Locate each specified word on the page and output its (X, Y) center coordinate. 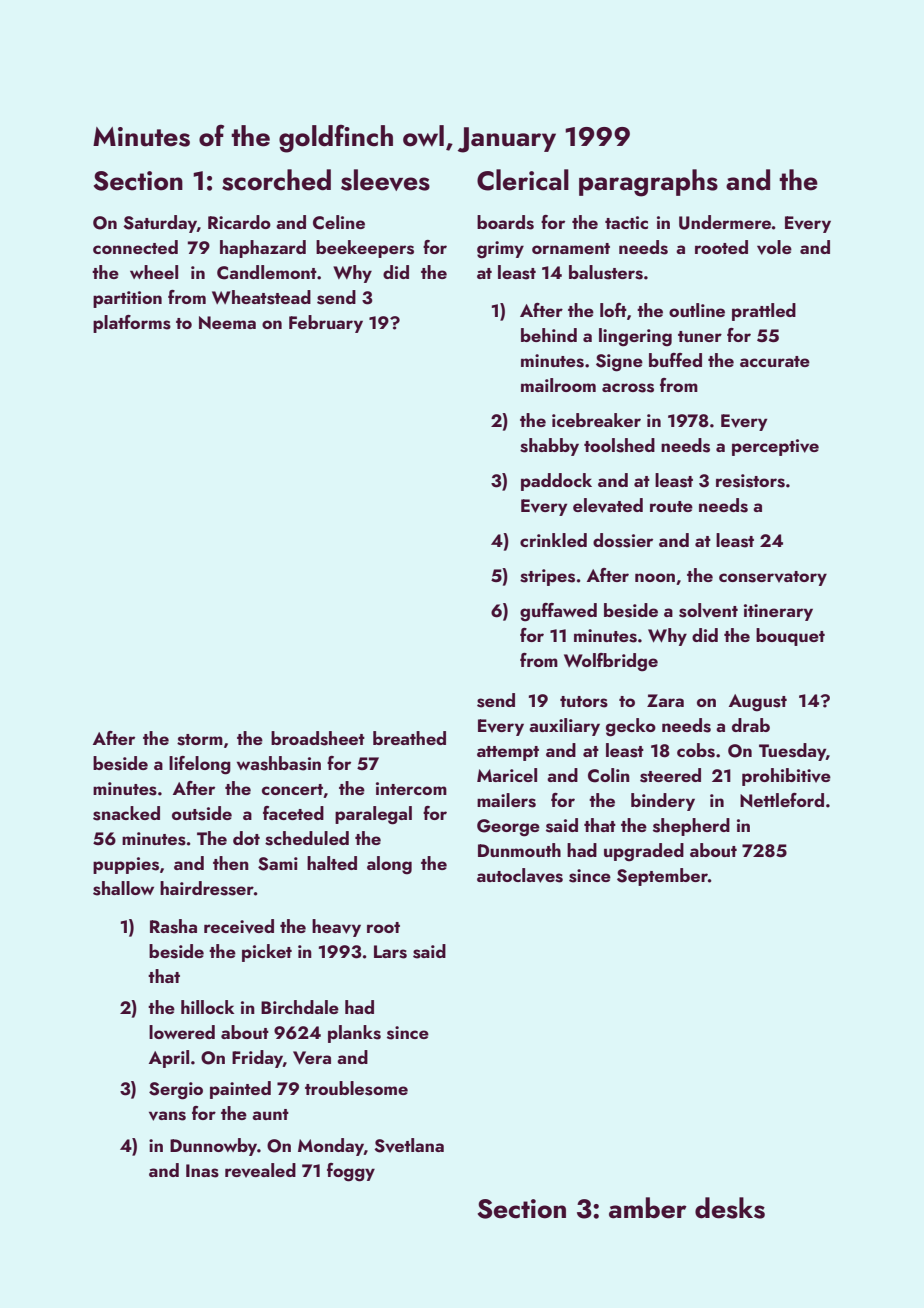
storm (200, 740)
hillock (207, 1007)
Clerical (523, 180)
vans (167, 1116)
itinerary (778, 612)
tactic (626, 222)
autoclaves (520, 875)
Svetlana (409, 1145)
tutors (584, 702)
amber (648, 1208)
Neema (227, 322)
